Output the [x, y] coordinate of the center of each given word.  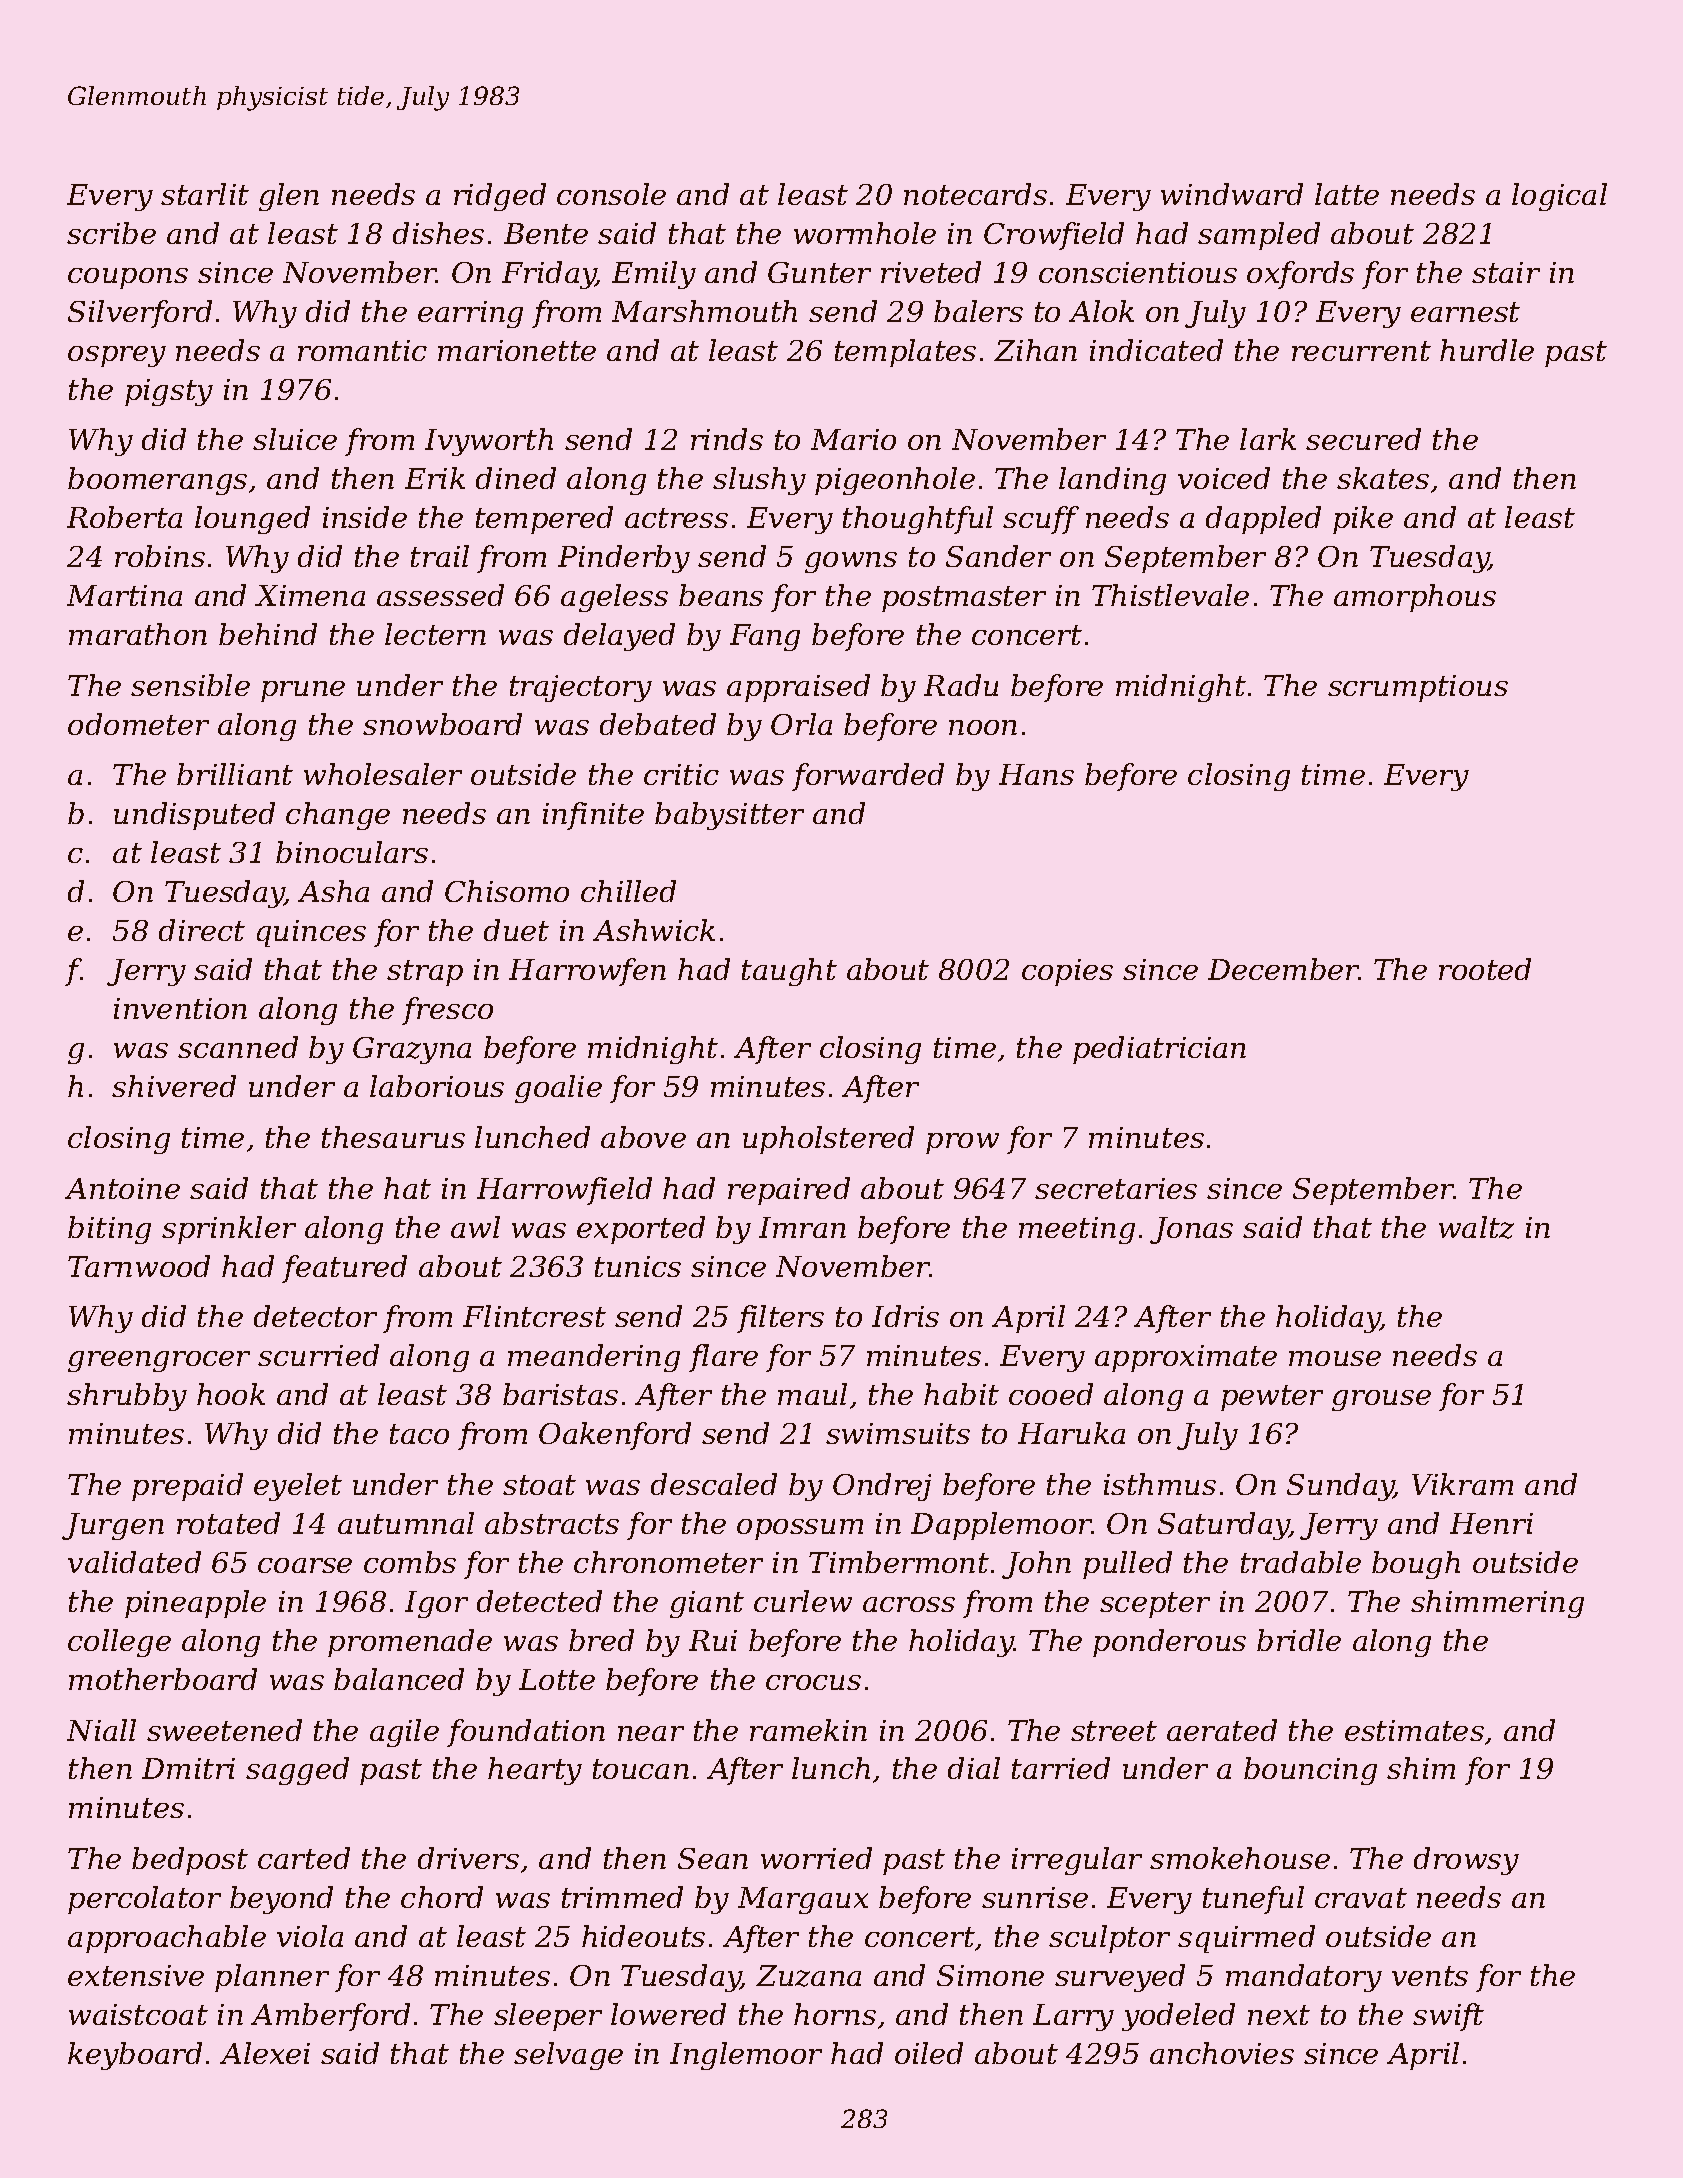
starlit [205, 194]
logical [1559, 197]
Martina [124, 595]
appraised [798, 688]
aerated [1222, 1730]
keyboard [135, 2056]
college [119, 1643]
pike [1363, 520]
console [611, 194]
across [909, 1604]
